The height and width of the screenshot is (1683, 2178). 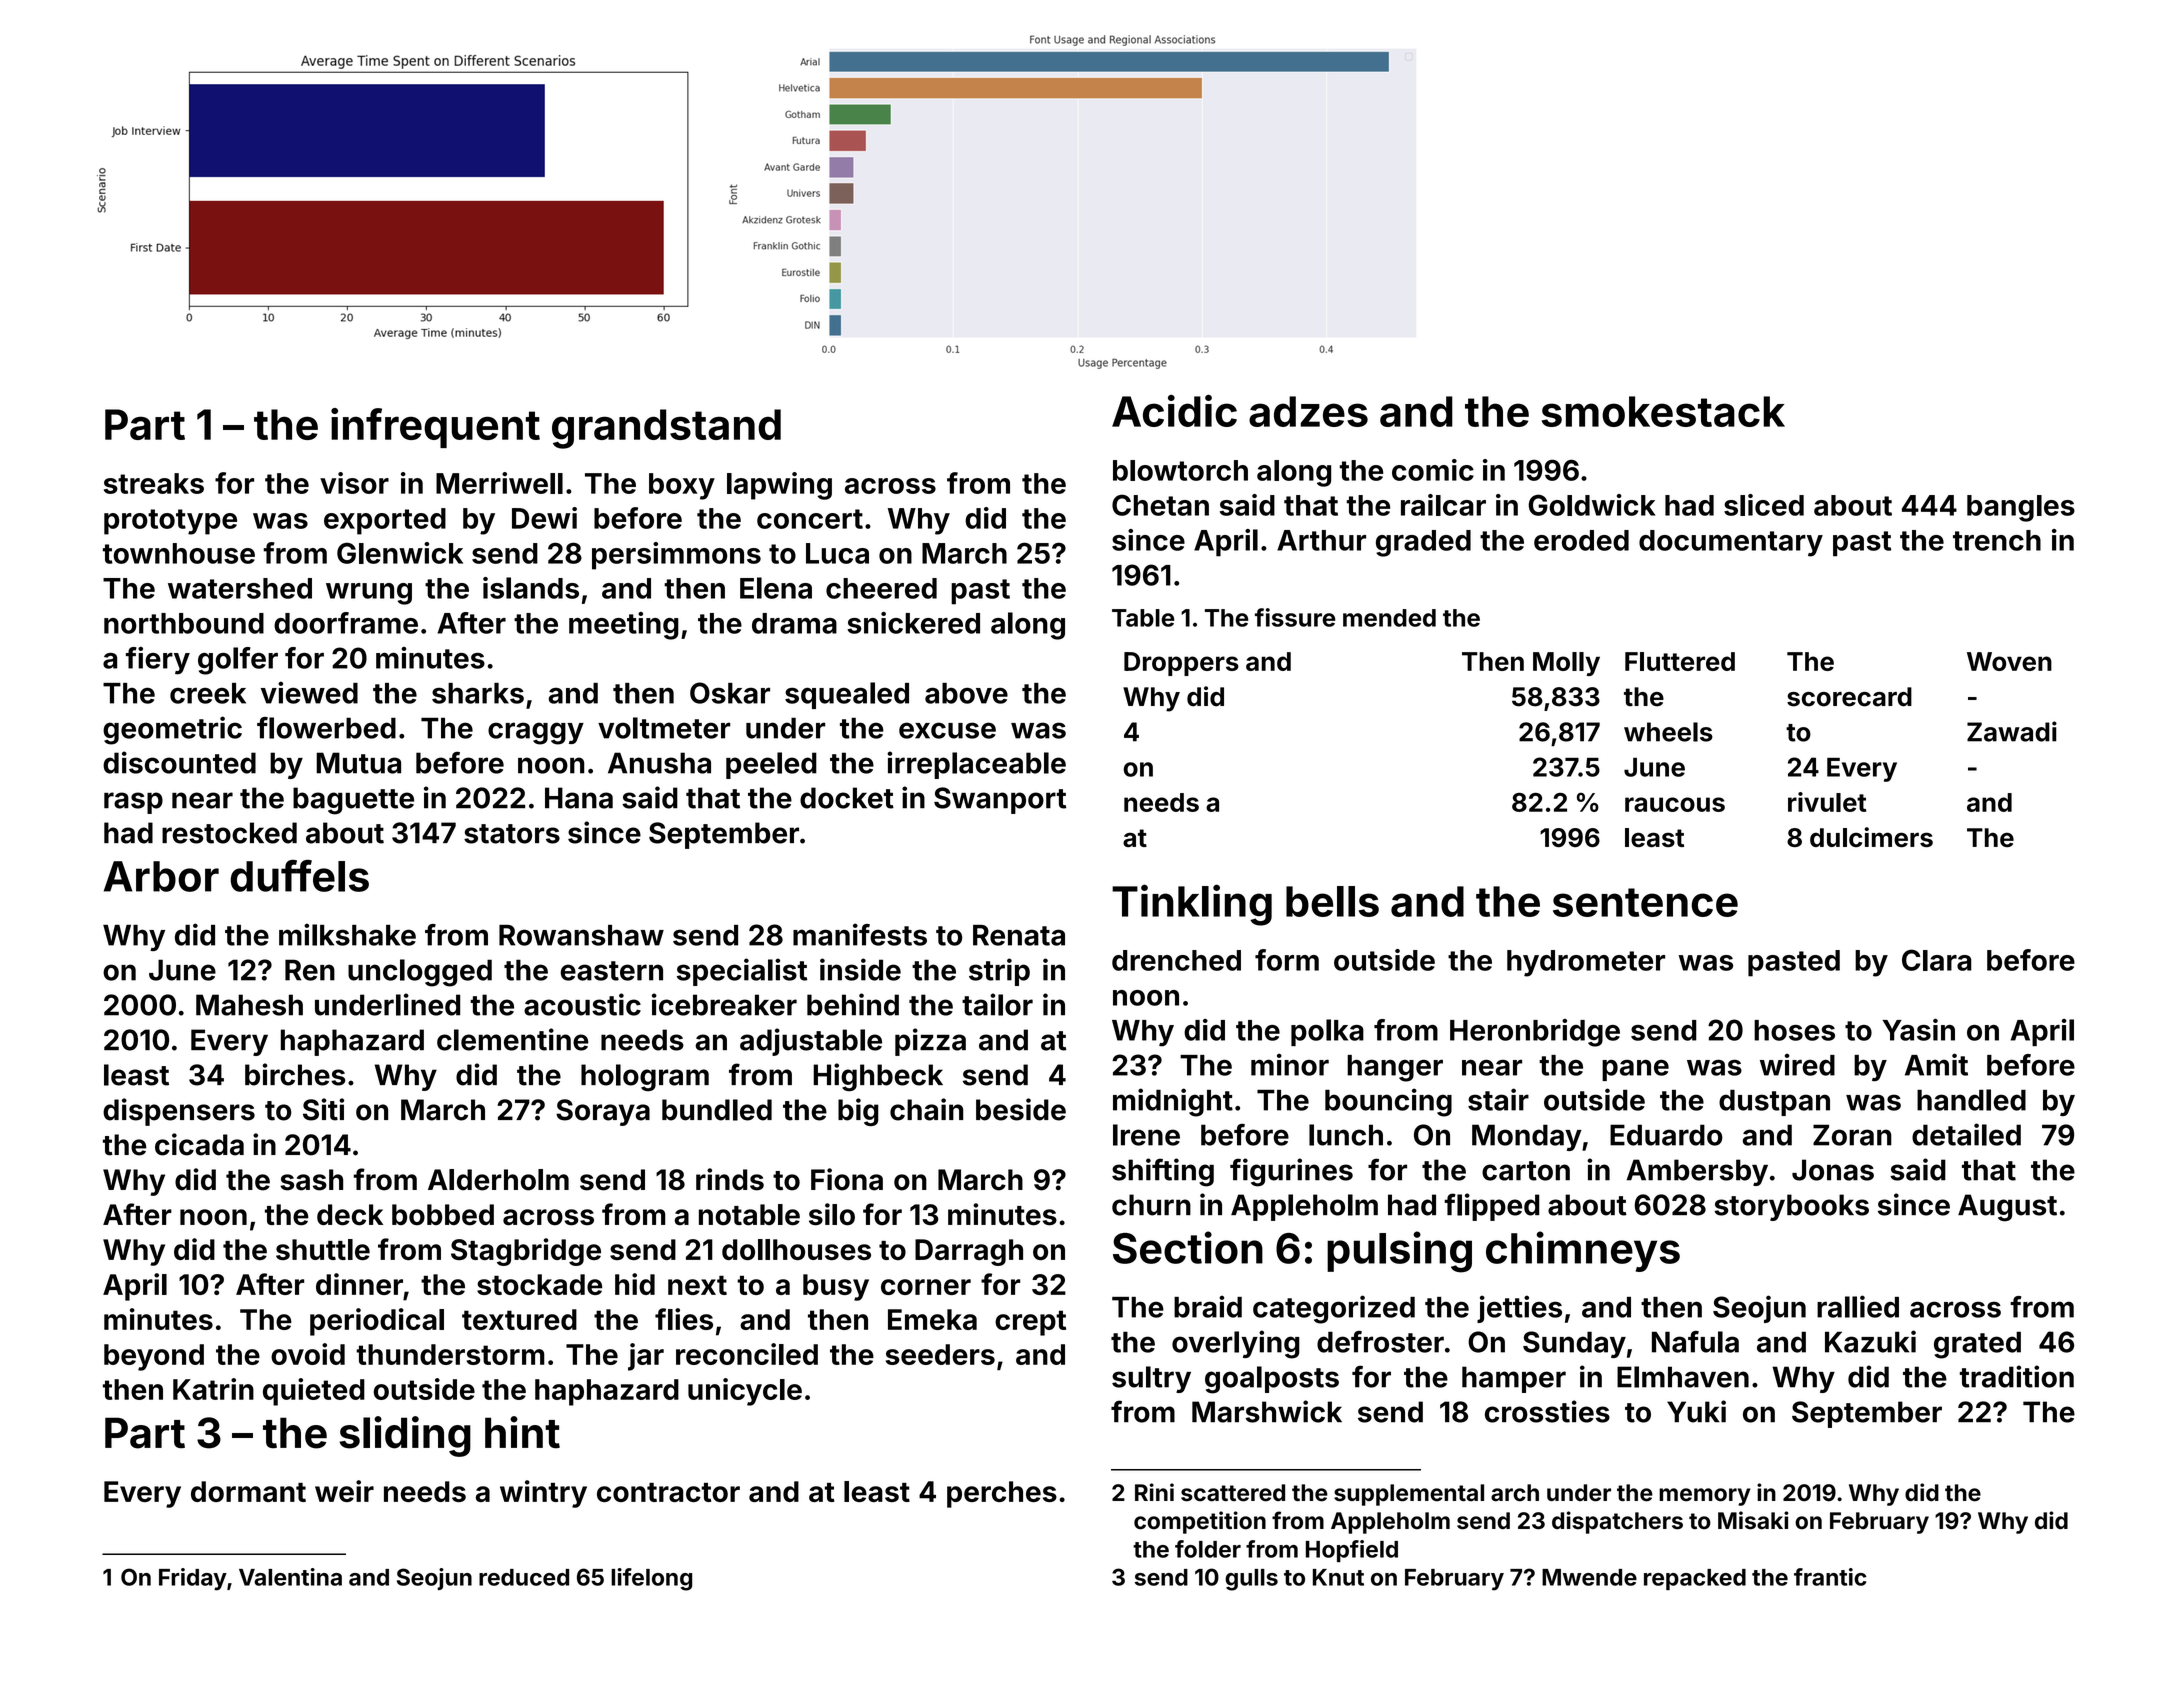 What do you see at coordinates (524, 1577) in the screenshot?
I see `reduced` at bounding box center [524, 1577].
